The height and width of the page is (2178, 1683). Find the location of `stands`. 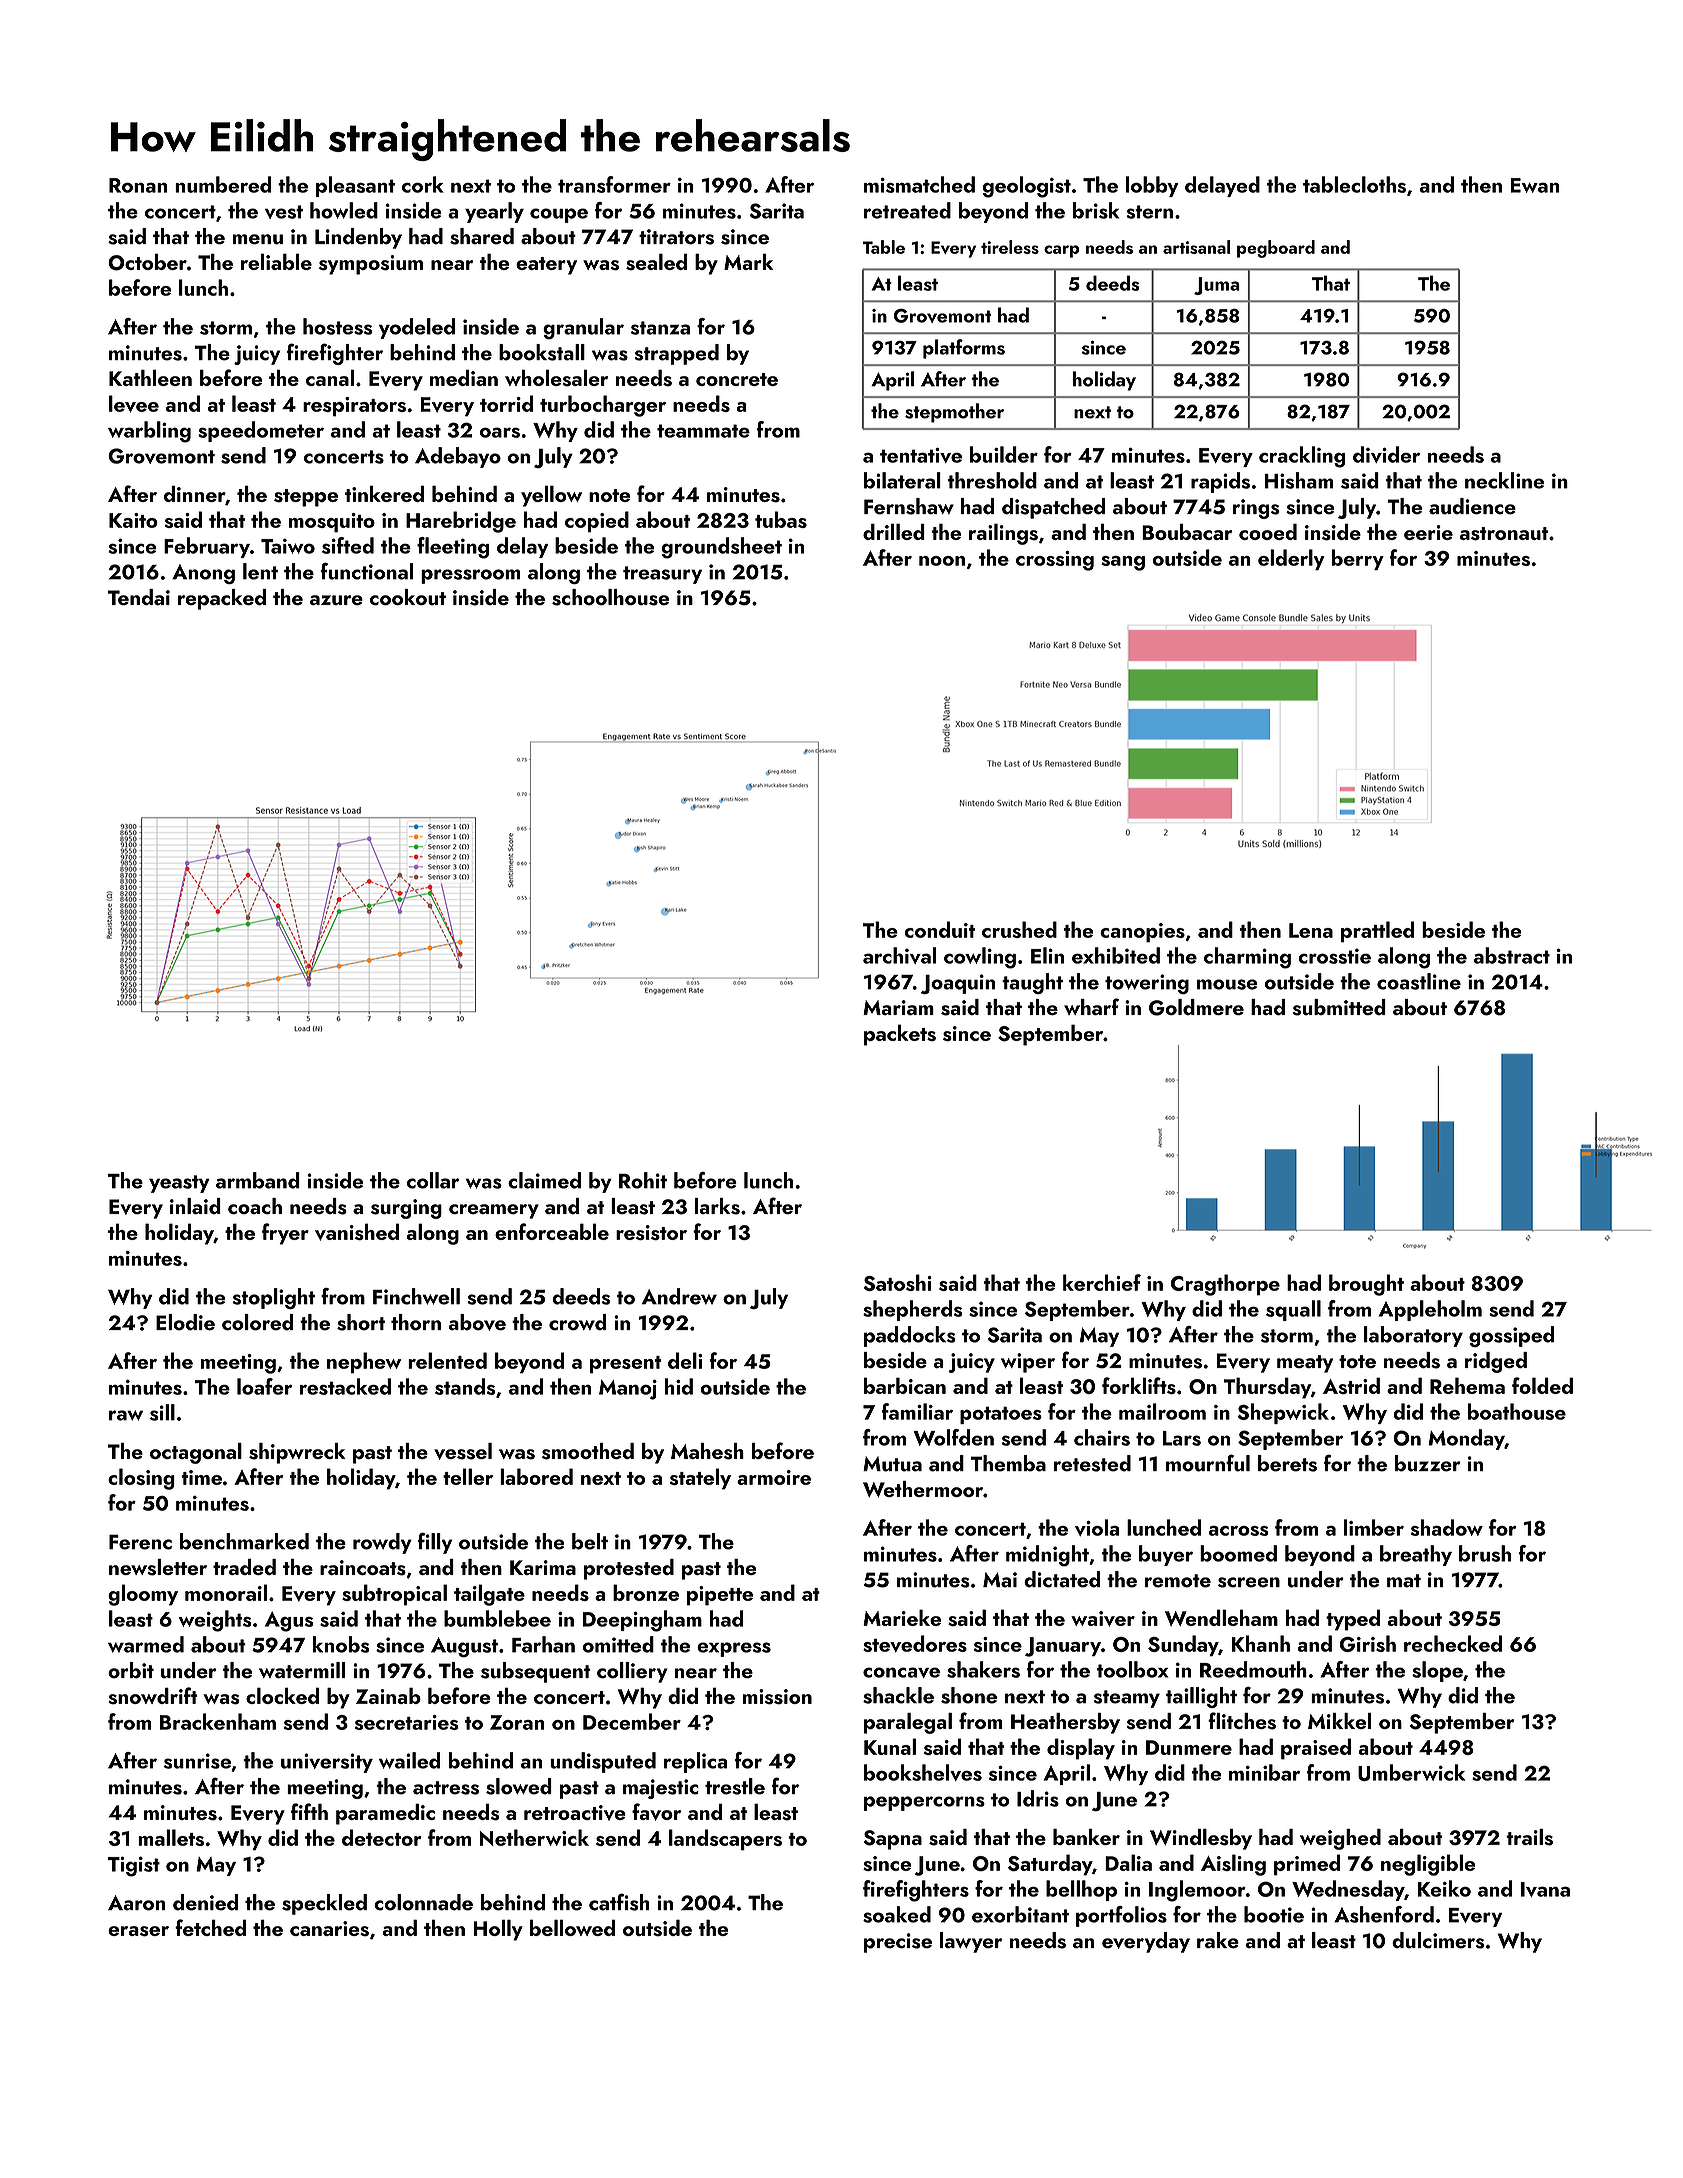

stands is located at coordinates (465, 1386).
